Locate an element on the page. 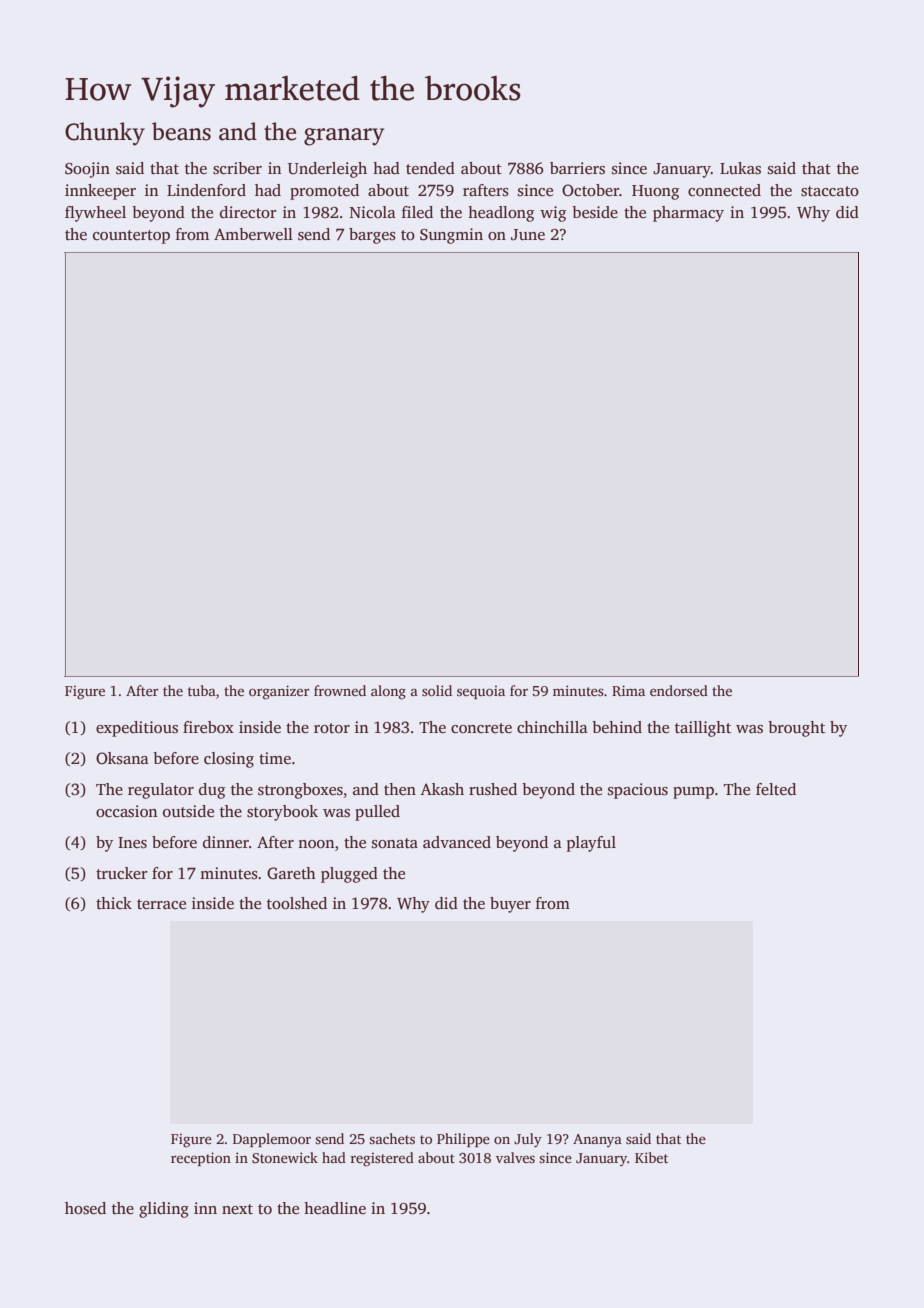 The image size is (924, 1308). toolshed is located at coordinates (297, 903).
